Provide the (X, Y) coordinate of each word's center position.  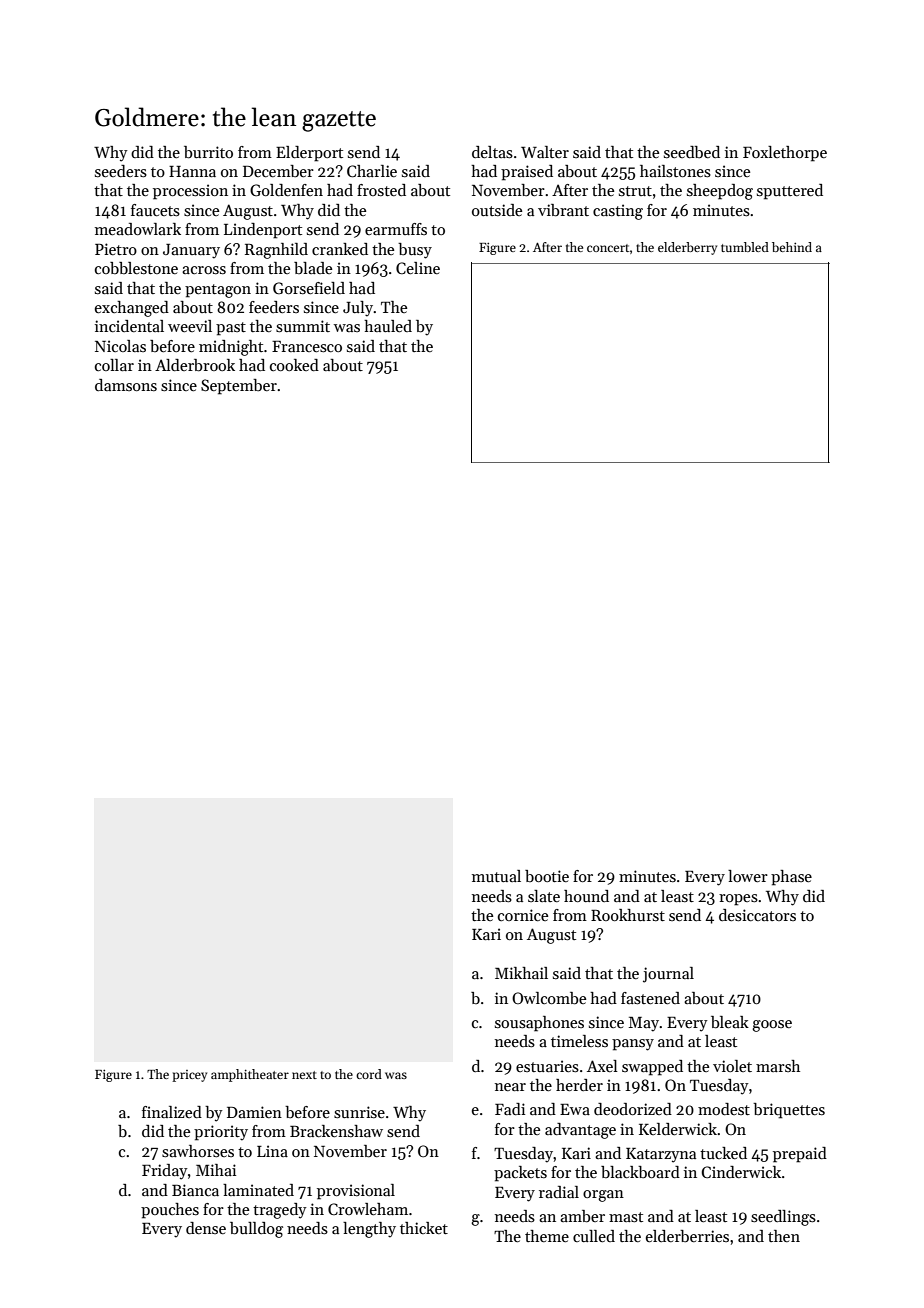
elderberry (687, 248)
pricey (189, 1076)
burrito (208, 152)
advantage (580, 1131)
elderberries (687, 1236)
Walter (545, 152)
